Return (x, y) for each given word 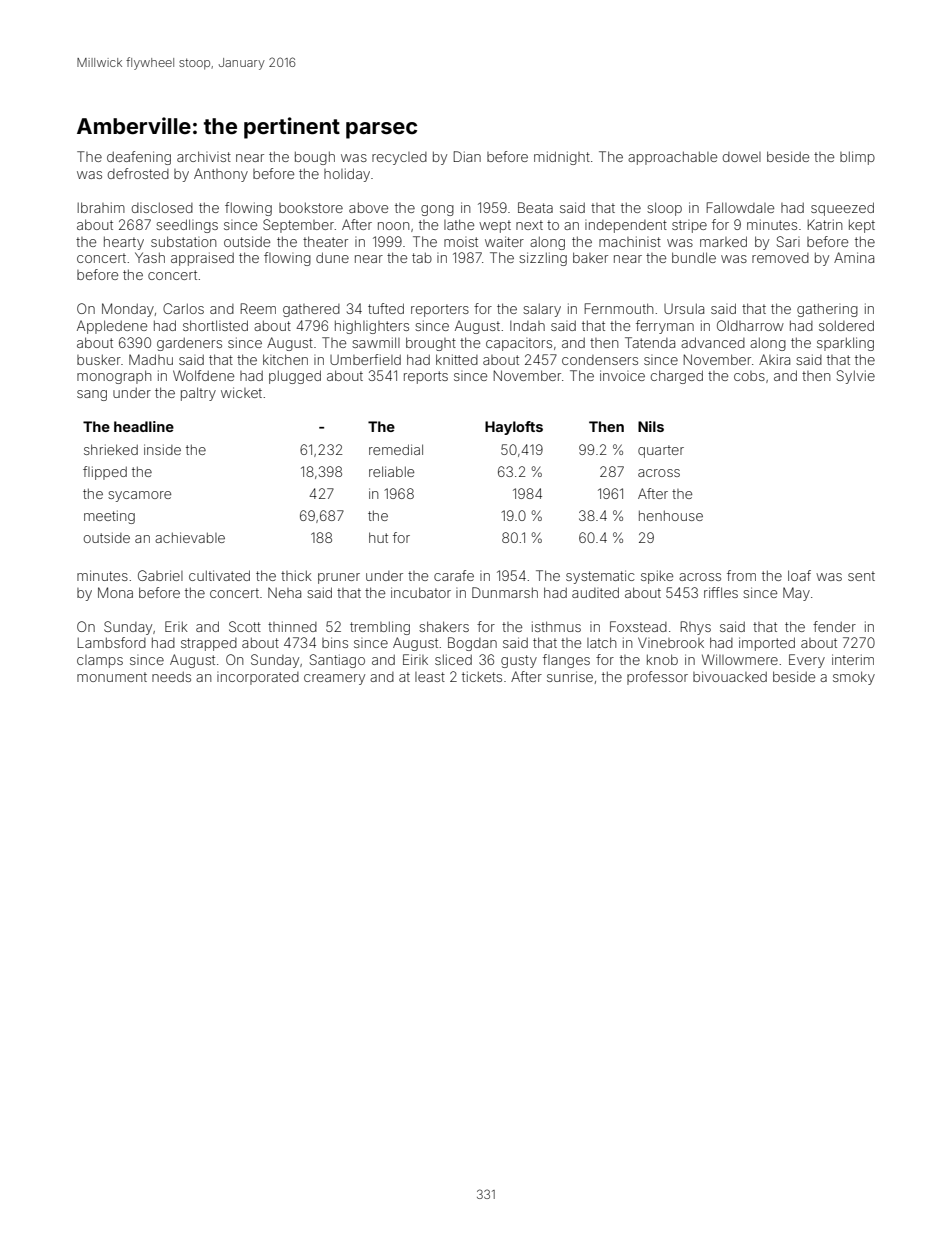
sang (92, 395)
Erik (176, 626)
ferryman (665, 327)
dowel (742, 157)
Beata (535, 207)
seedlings (187, 226)
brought (431, 344)
